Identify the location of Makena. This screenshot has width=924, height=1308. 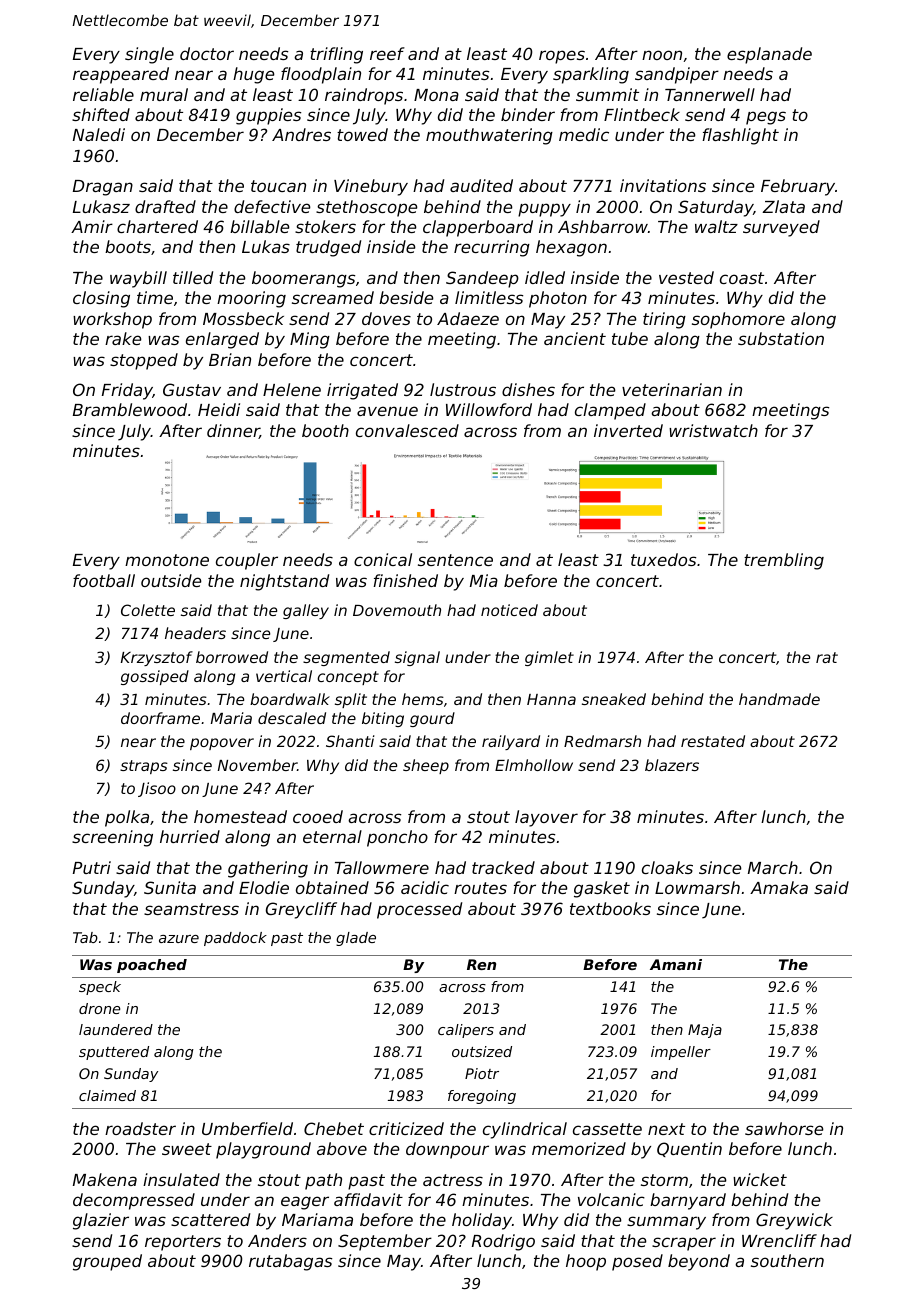
(105, 1179).
